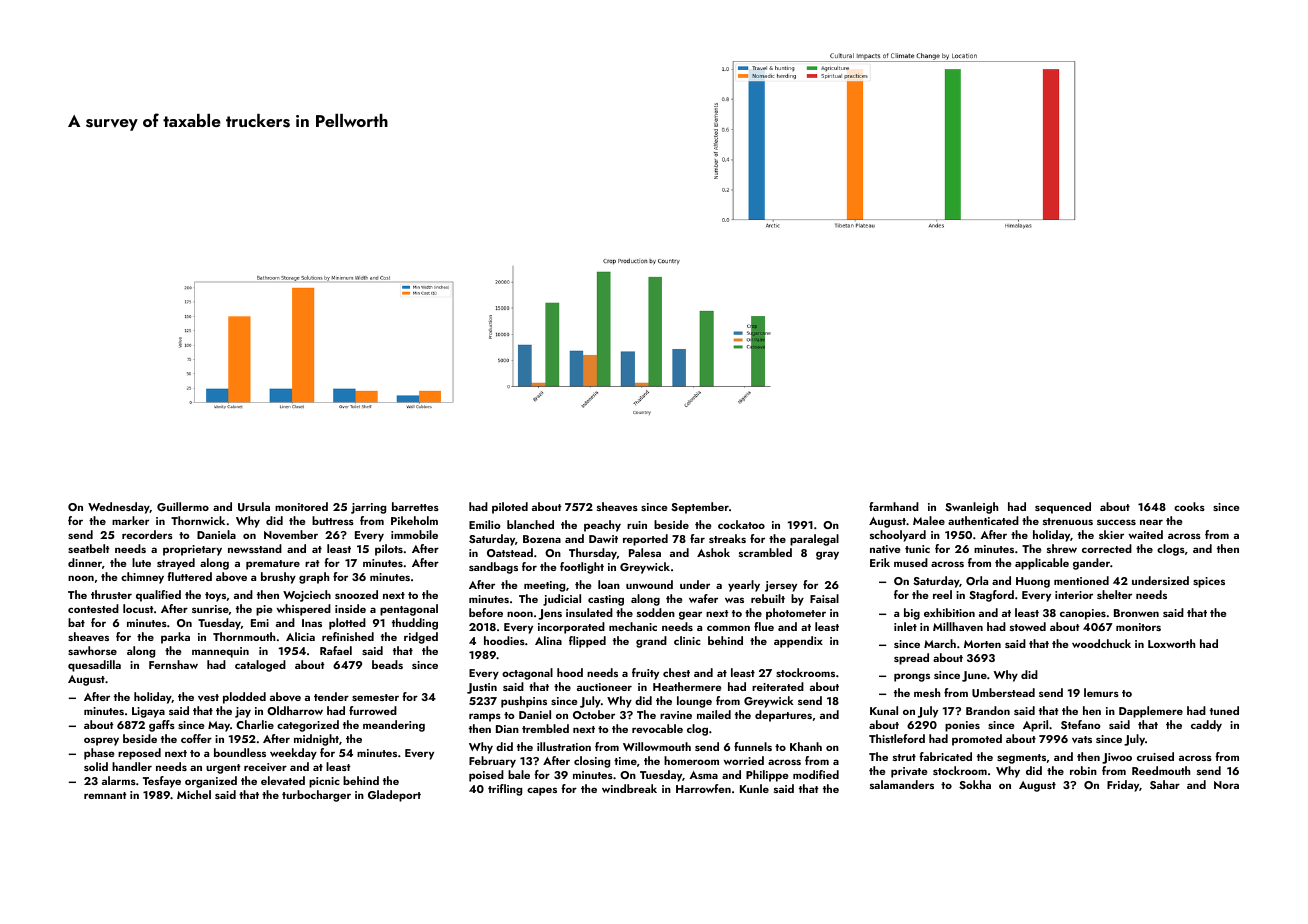 This image has height=924, width=1308. What do you see at coordinates (1224, 710) in the image?
I see `tuned` at bounding box center [1224, 710].
